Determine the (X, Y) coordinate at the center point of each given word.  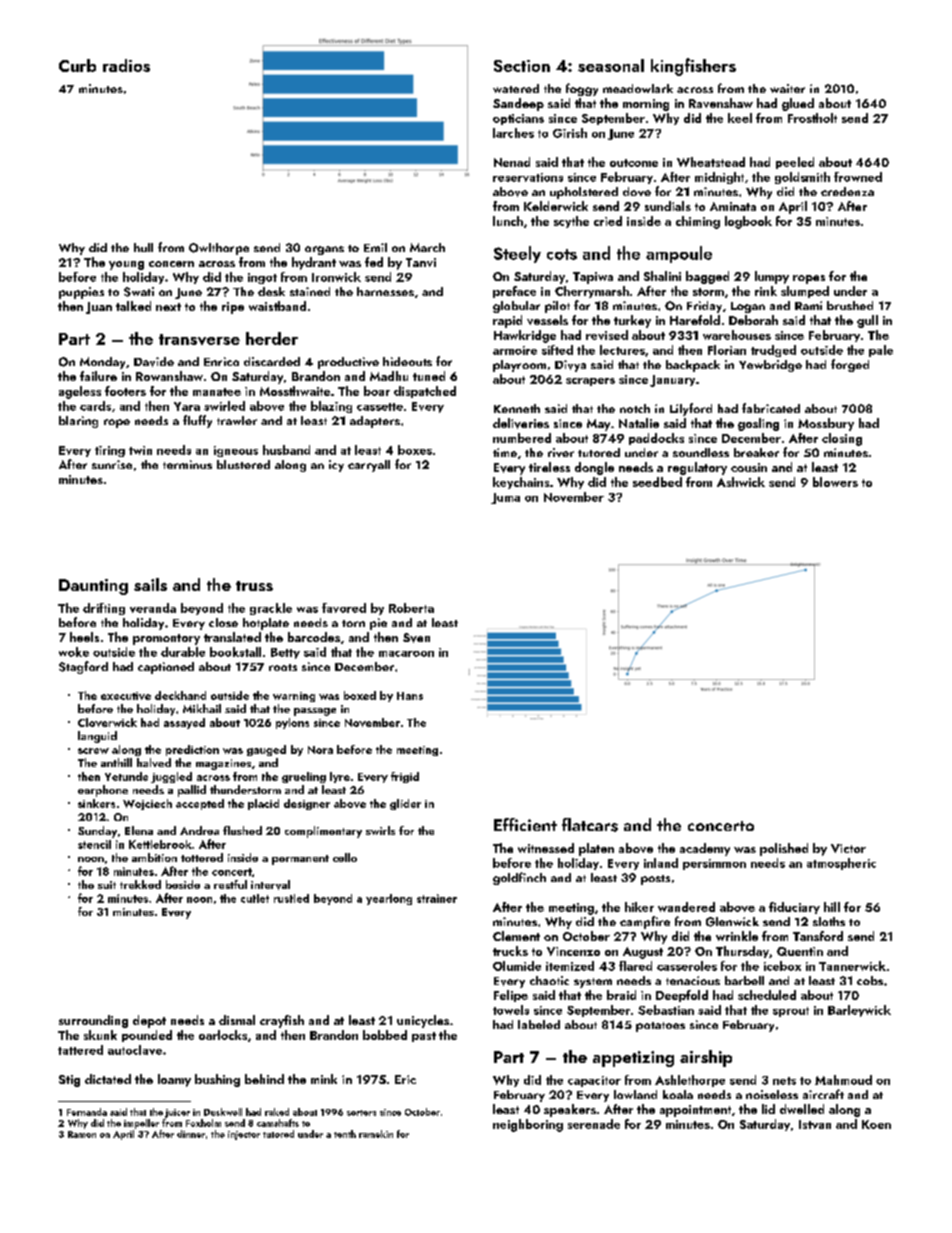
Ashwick (741, 482)
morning (646, 105)
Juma (505, 498)
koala (678, 1094)
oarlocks (223, 1035)
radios (126, 65)
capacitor (594, 1081)
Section (522, 66)
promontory (166, 639)
